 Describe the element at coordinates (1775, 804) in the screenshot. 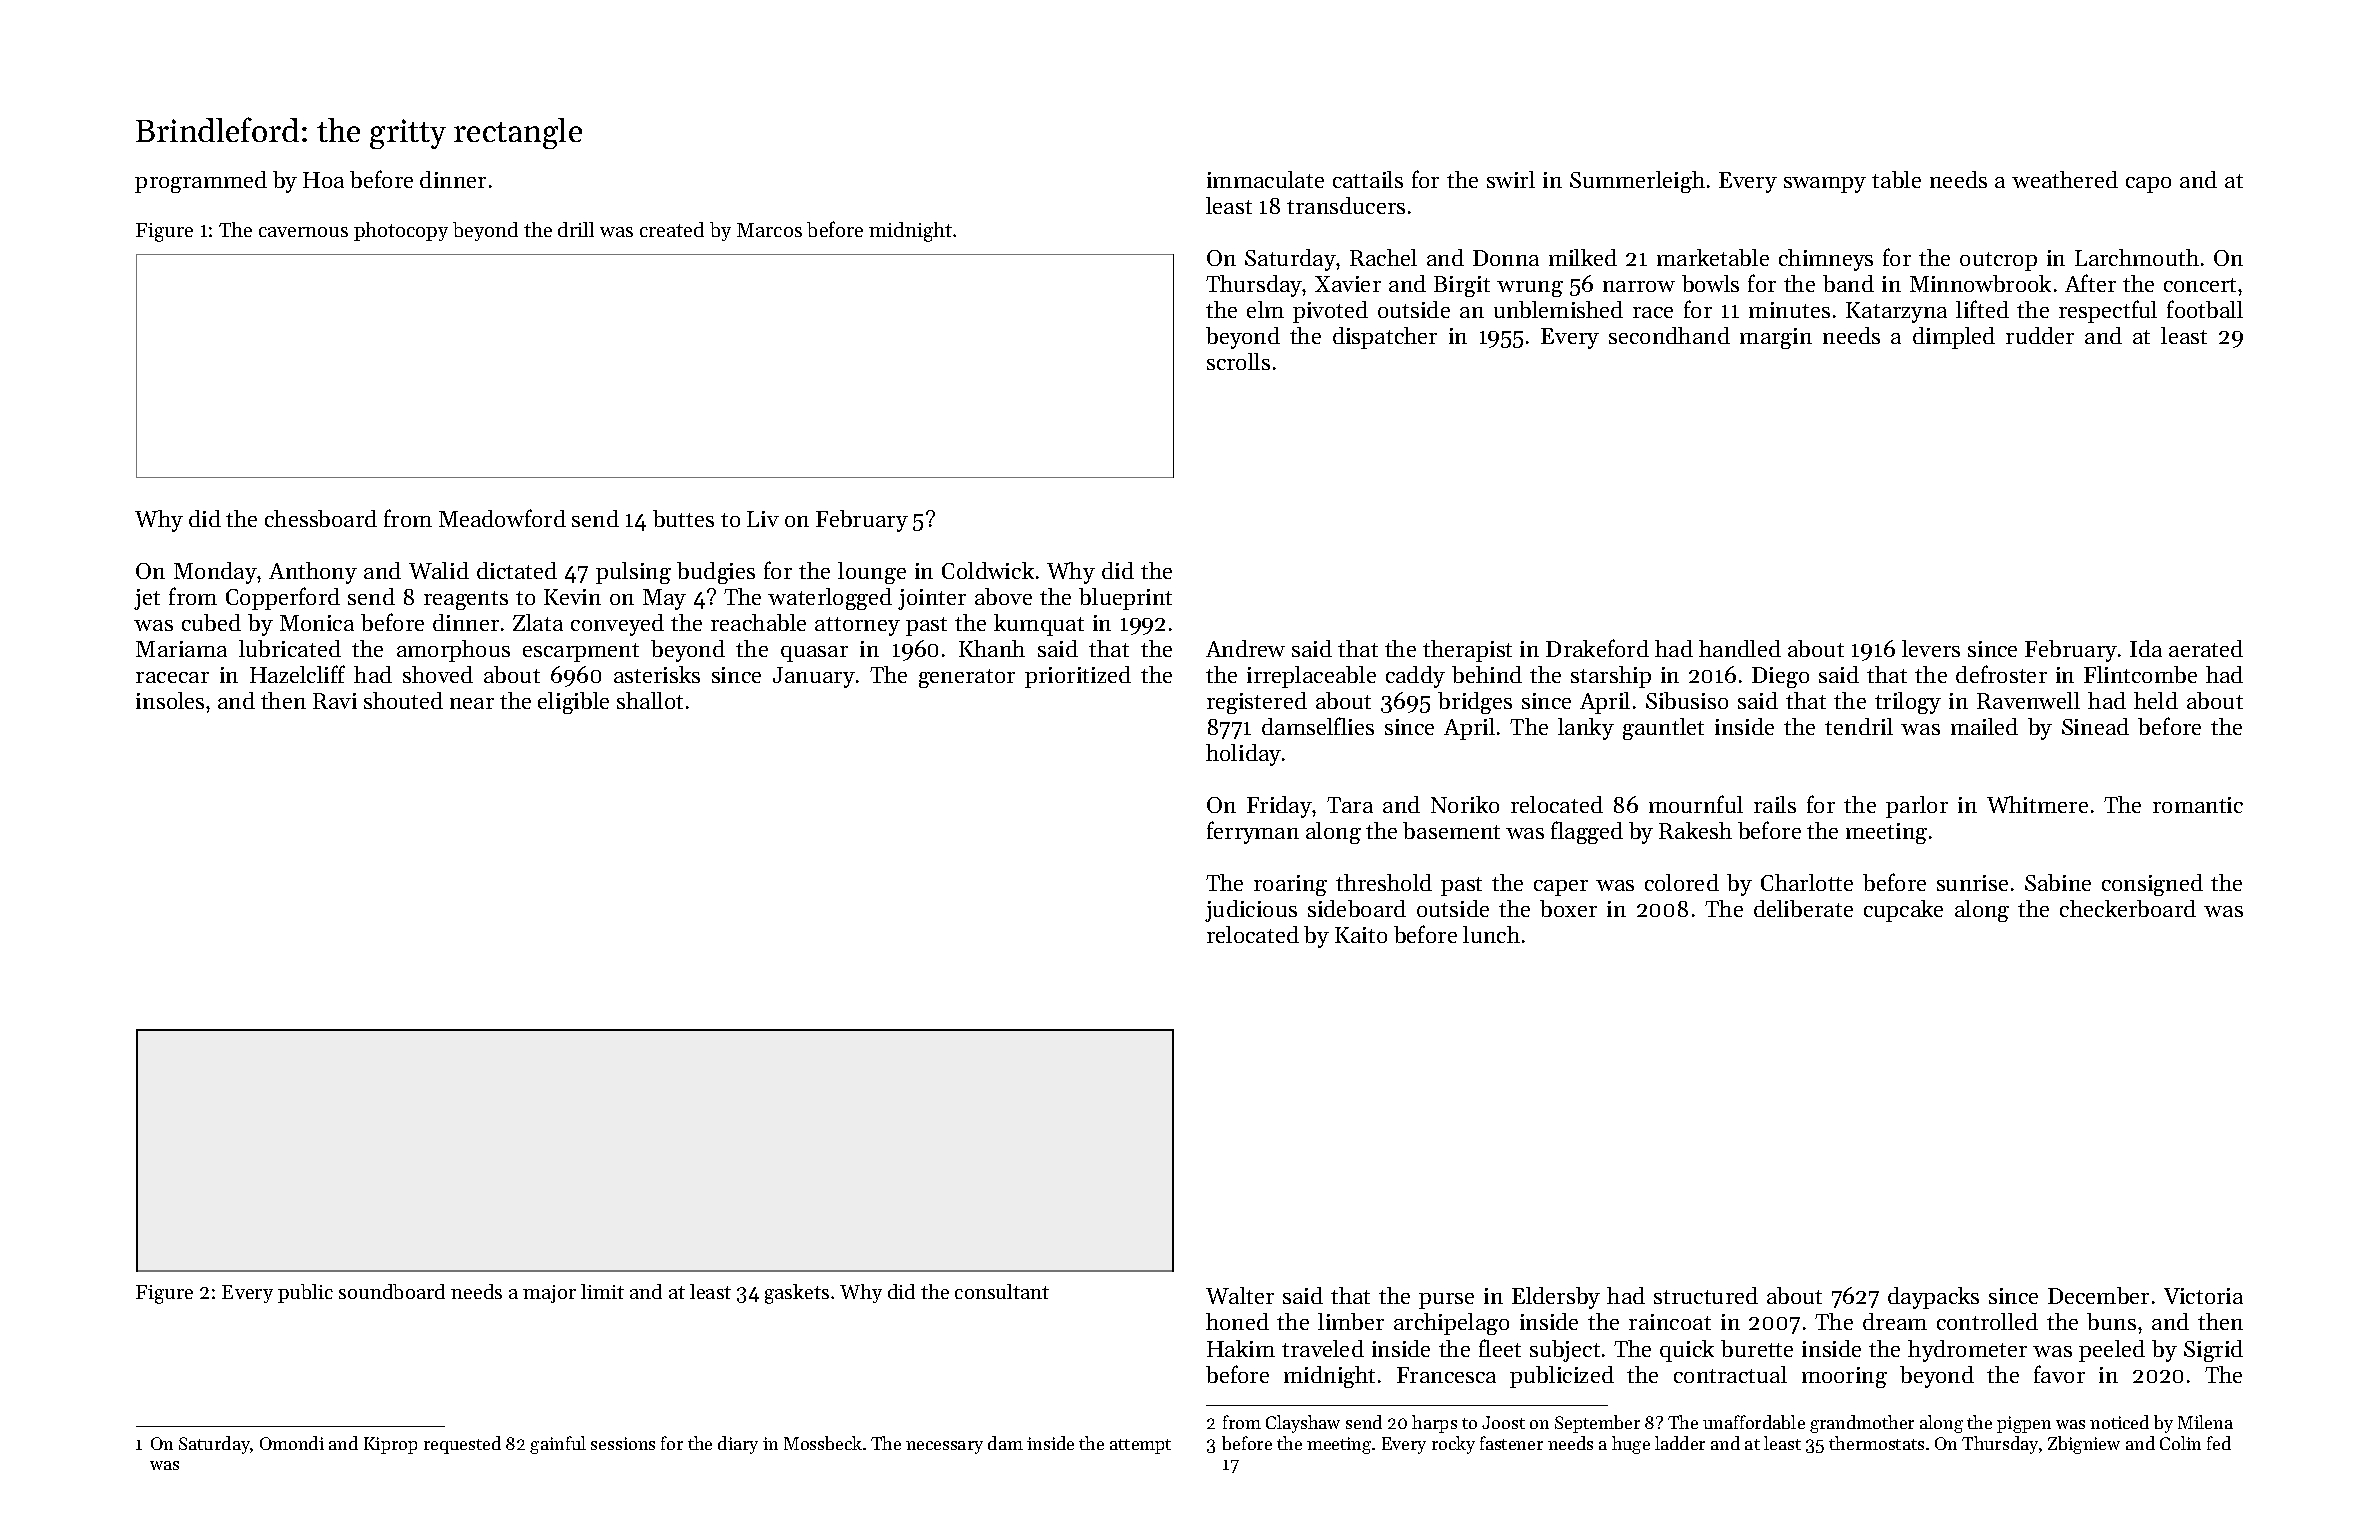

I see `rails` at that location.
